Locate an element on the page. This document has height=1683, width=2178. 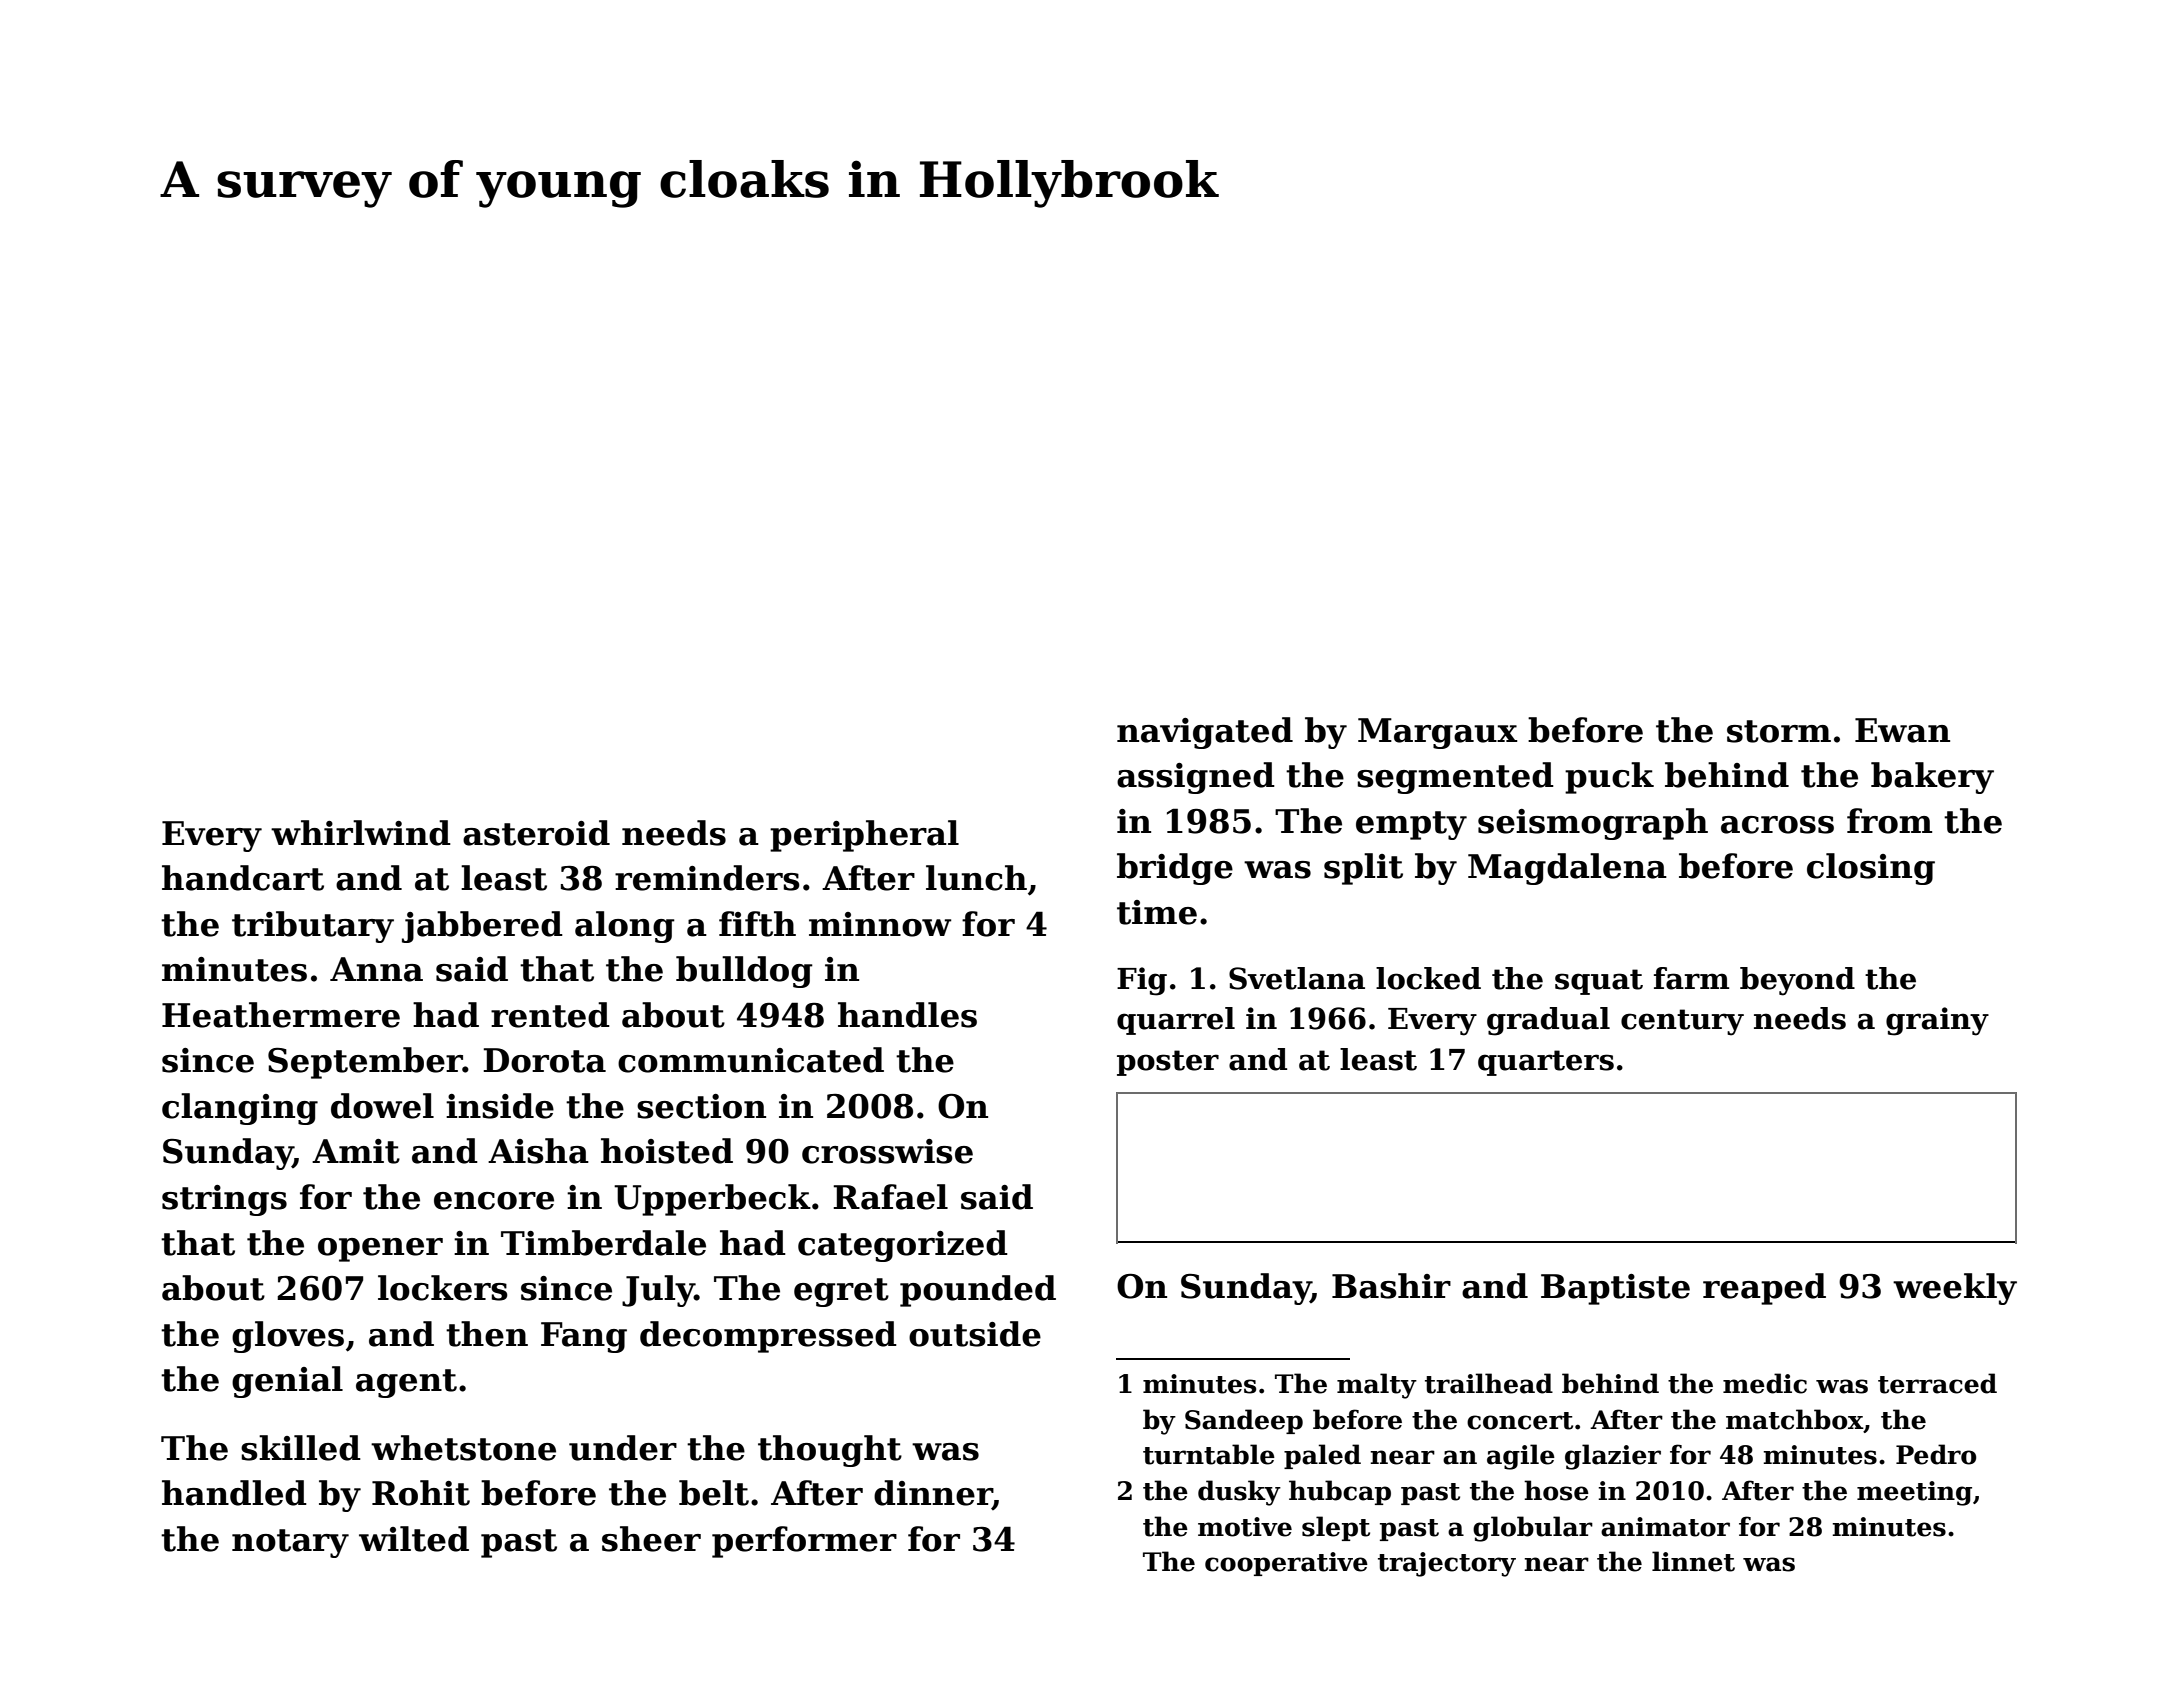
Ewan is located at coordinates (1902, 730).
